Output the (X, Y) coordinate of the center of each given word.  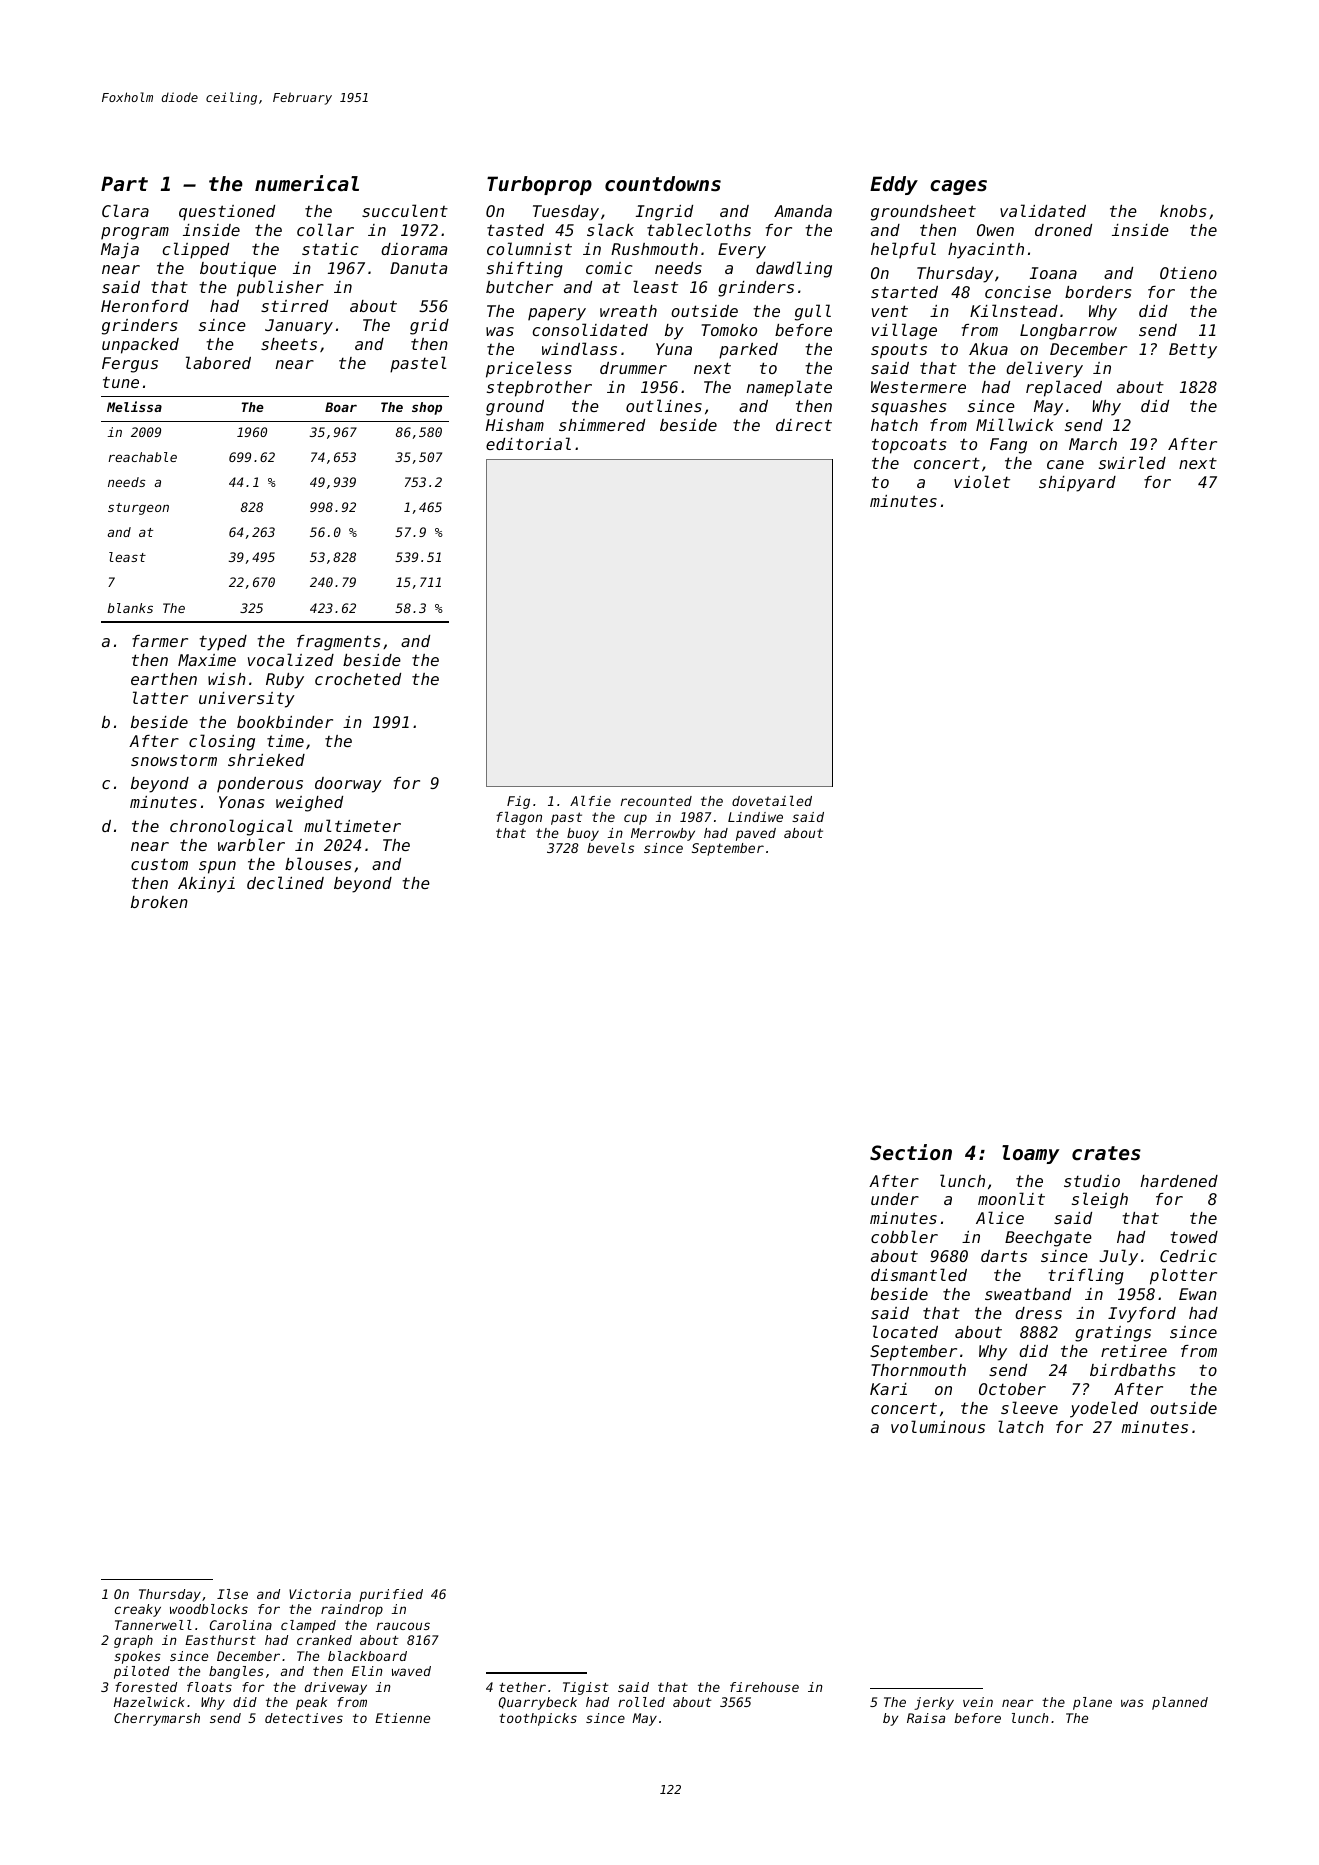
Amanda (803, 211)
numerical (307, 183)
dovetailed (772, 801)
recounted (656, 801)
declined (285, 882)
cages (958, 187)
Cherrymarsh (157, 1719)
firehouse (764, 1687)
